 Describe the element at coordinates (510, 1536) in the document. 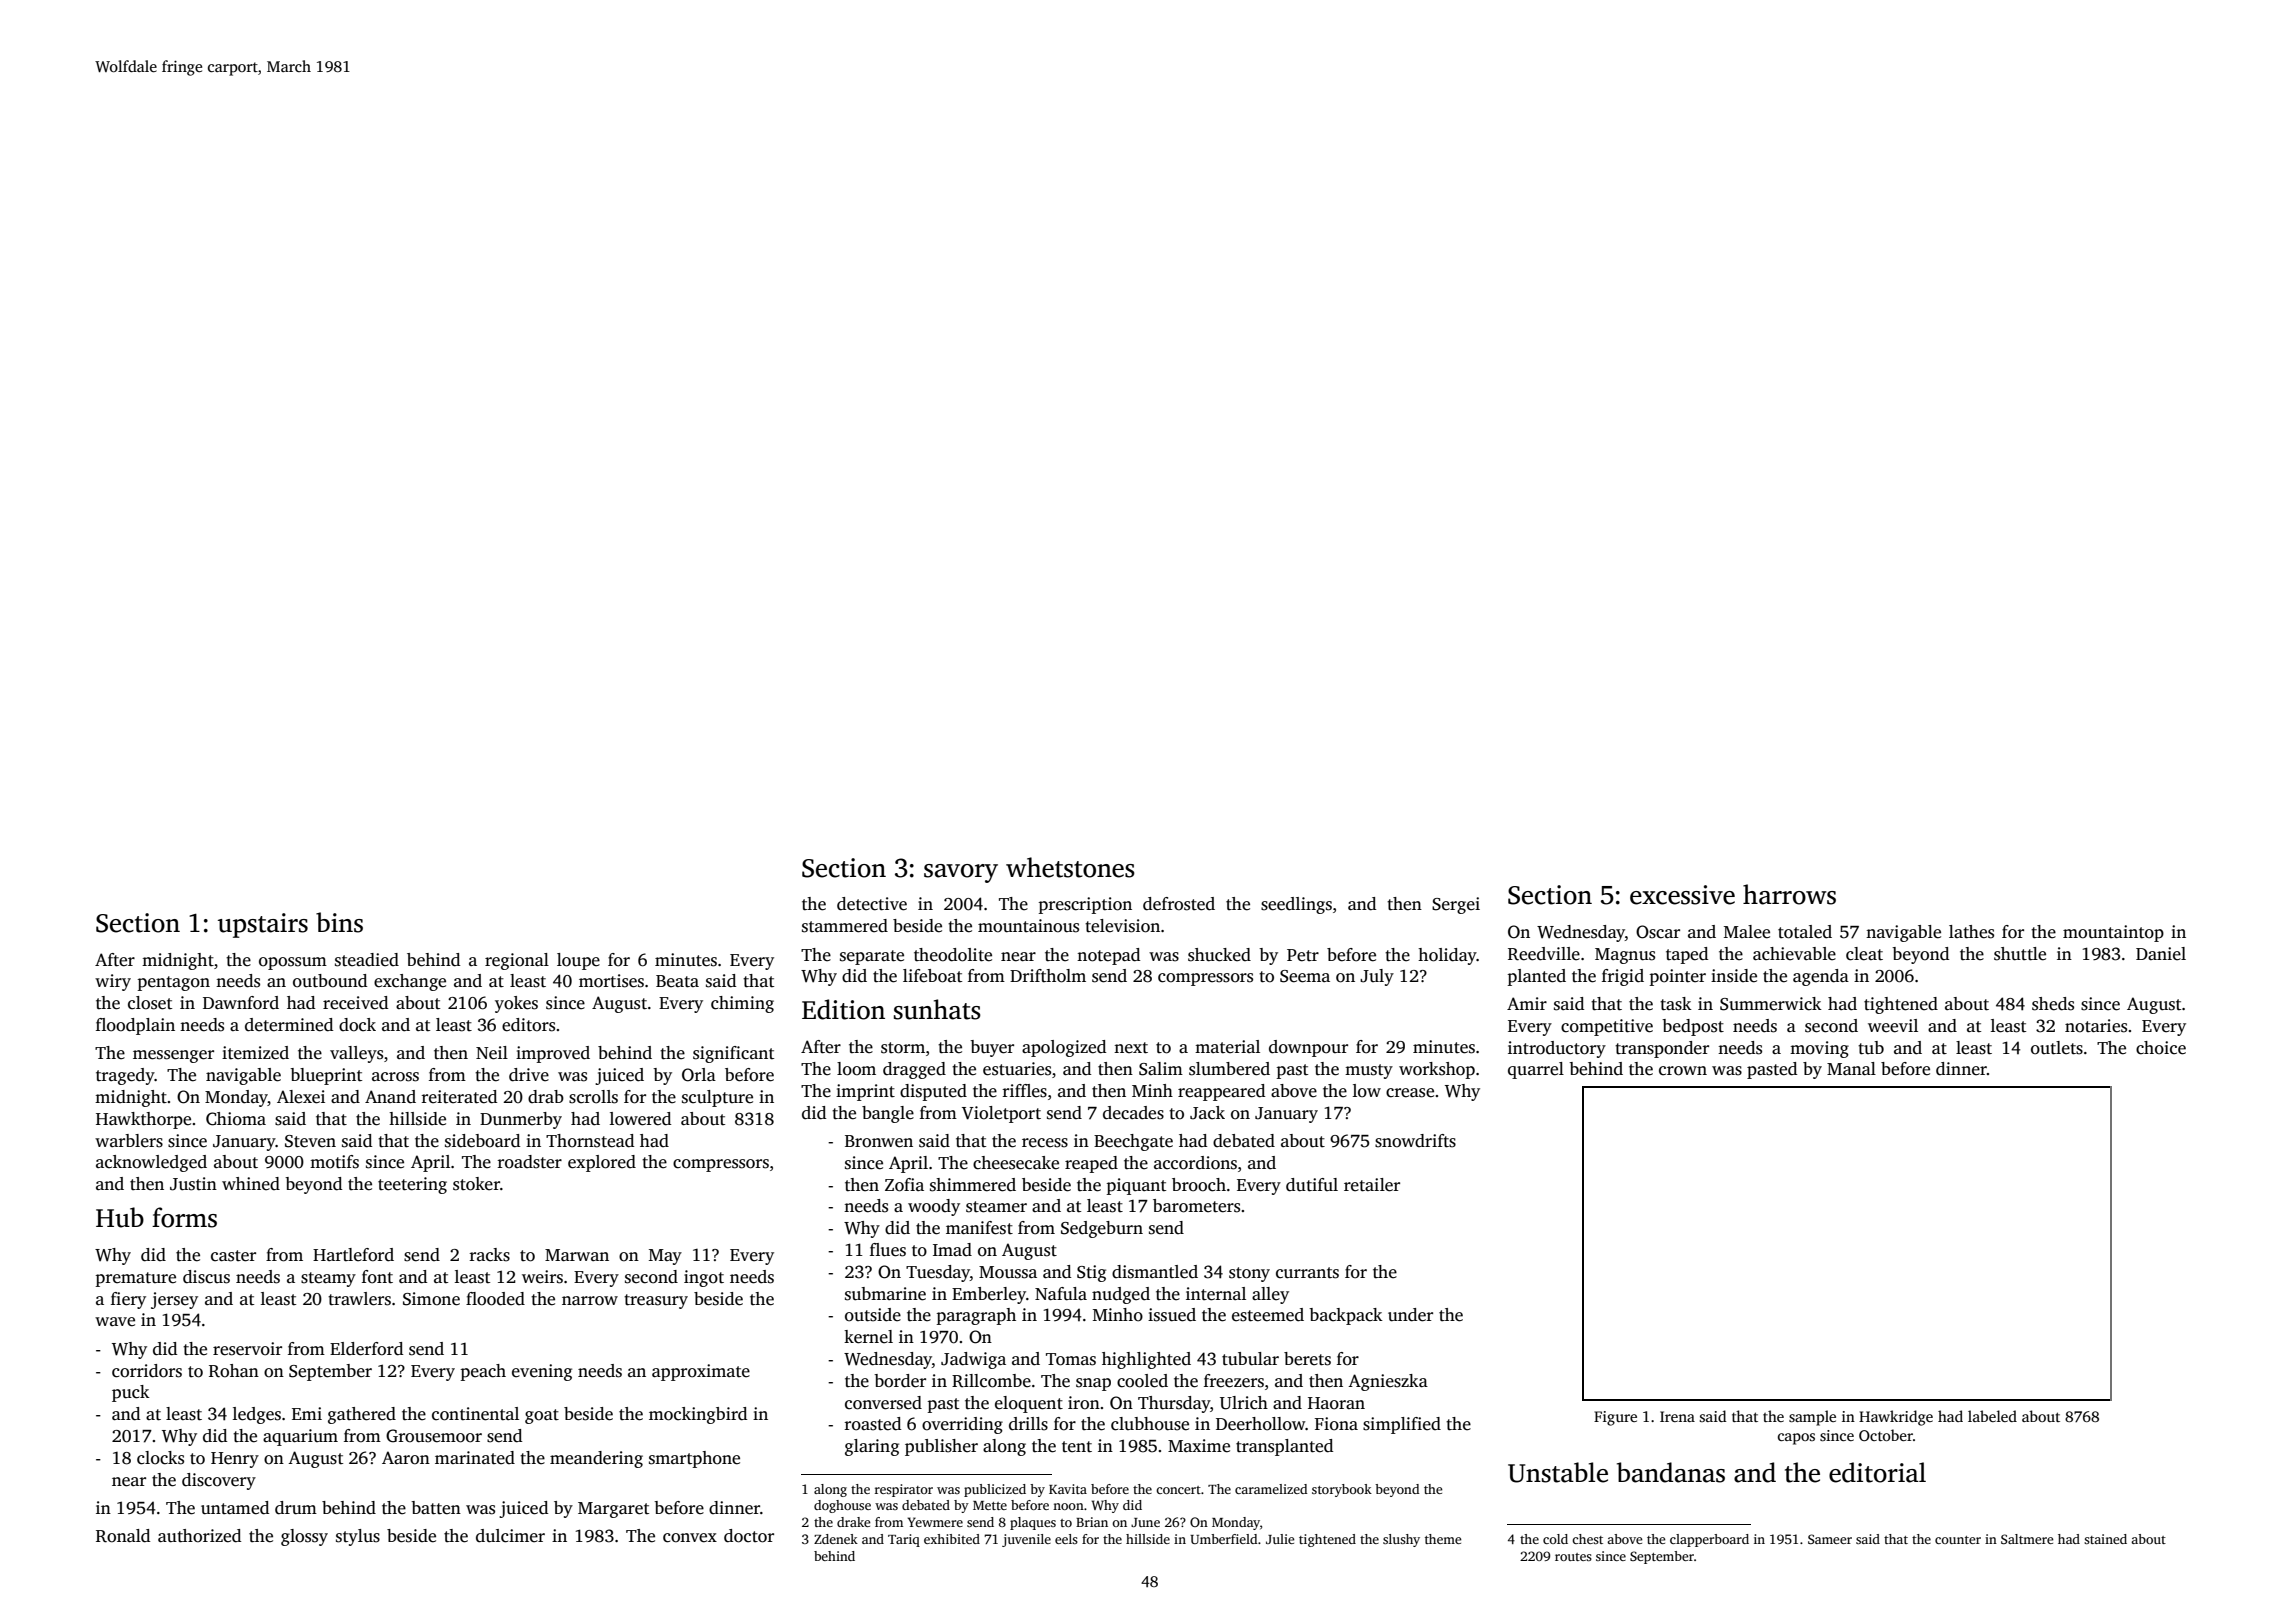

I see `dulcimer` at that location.
